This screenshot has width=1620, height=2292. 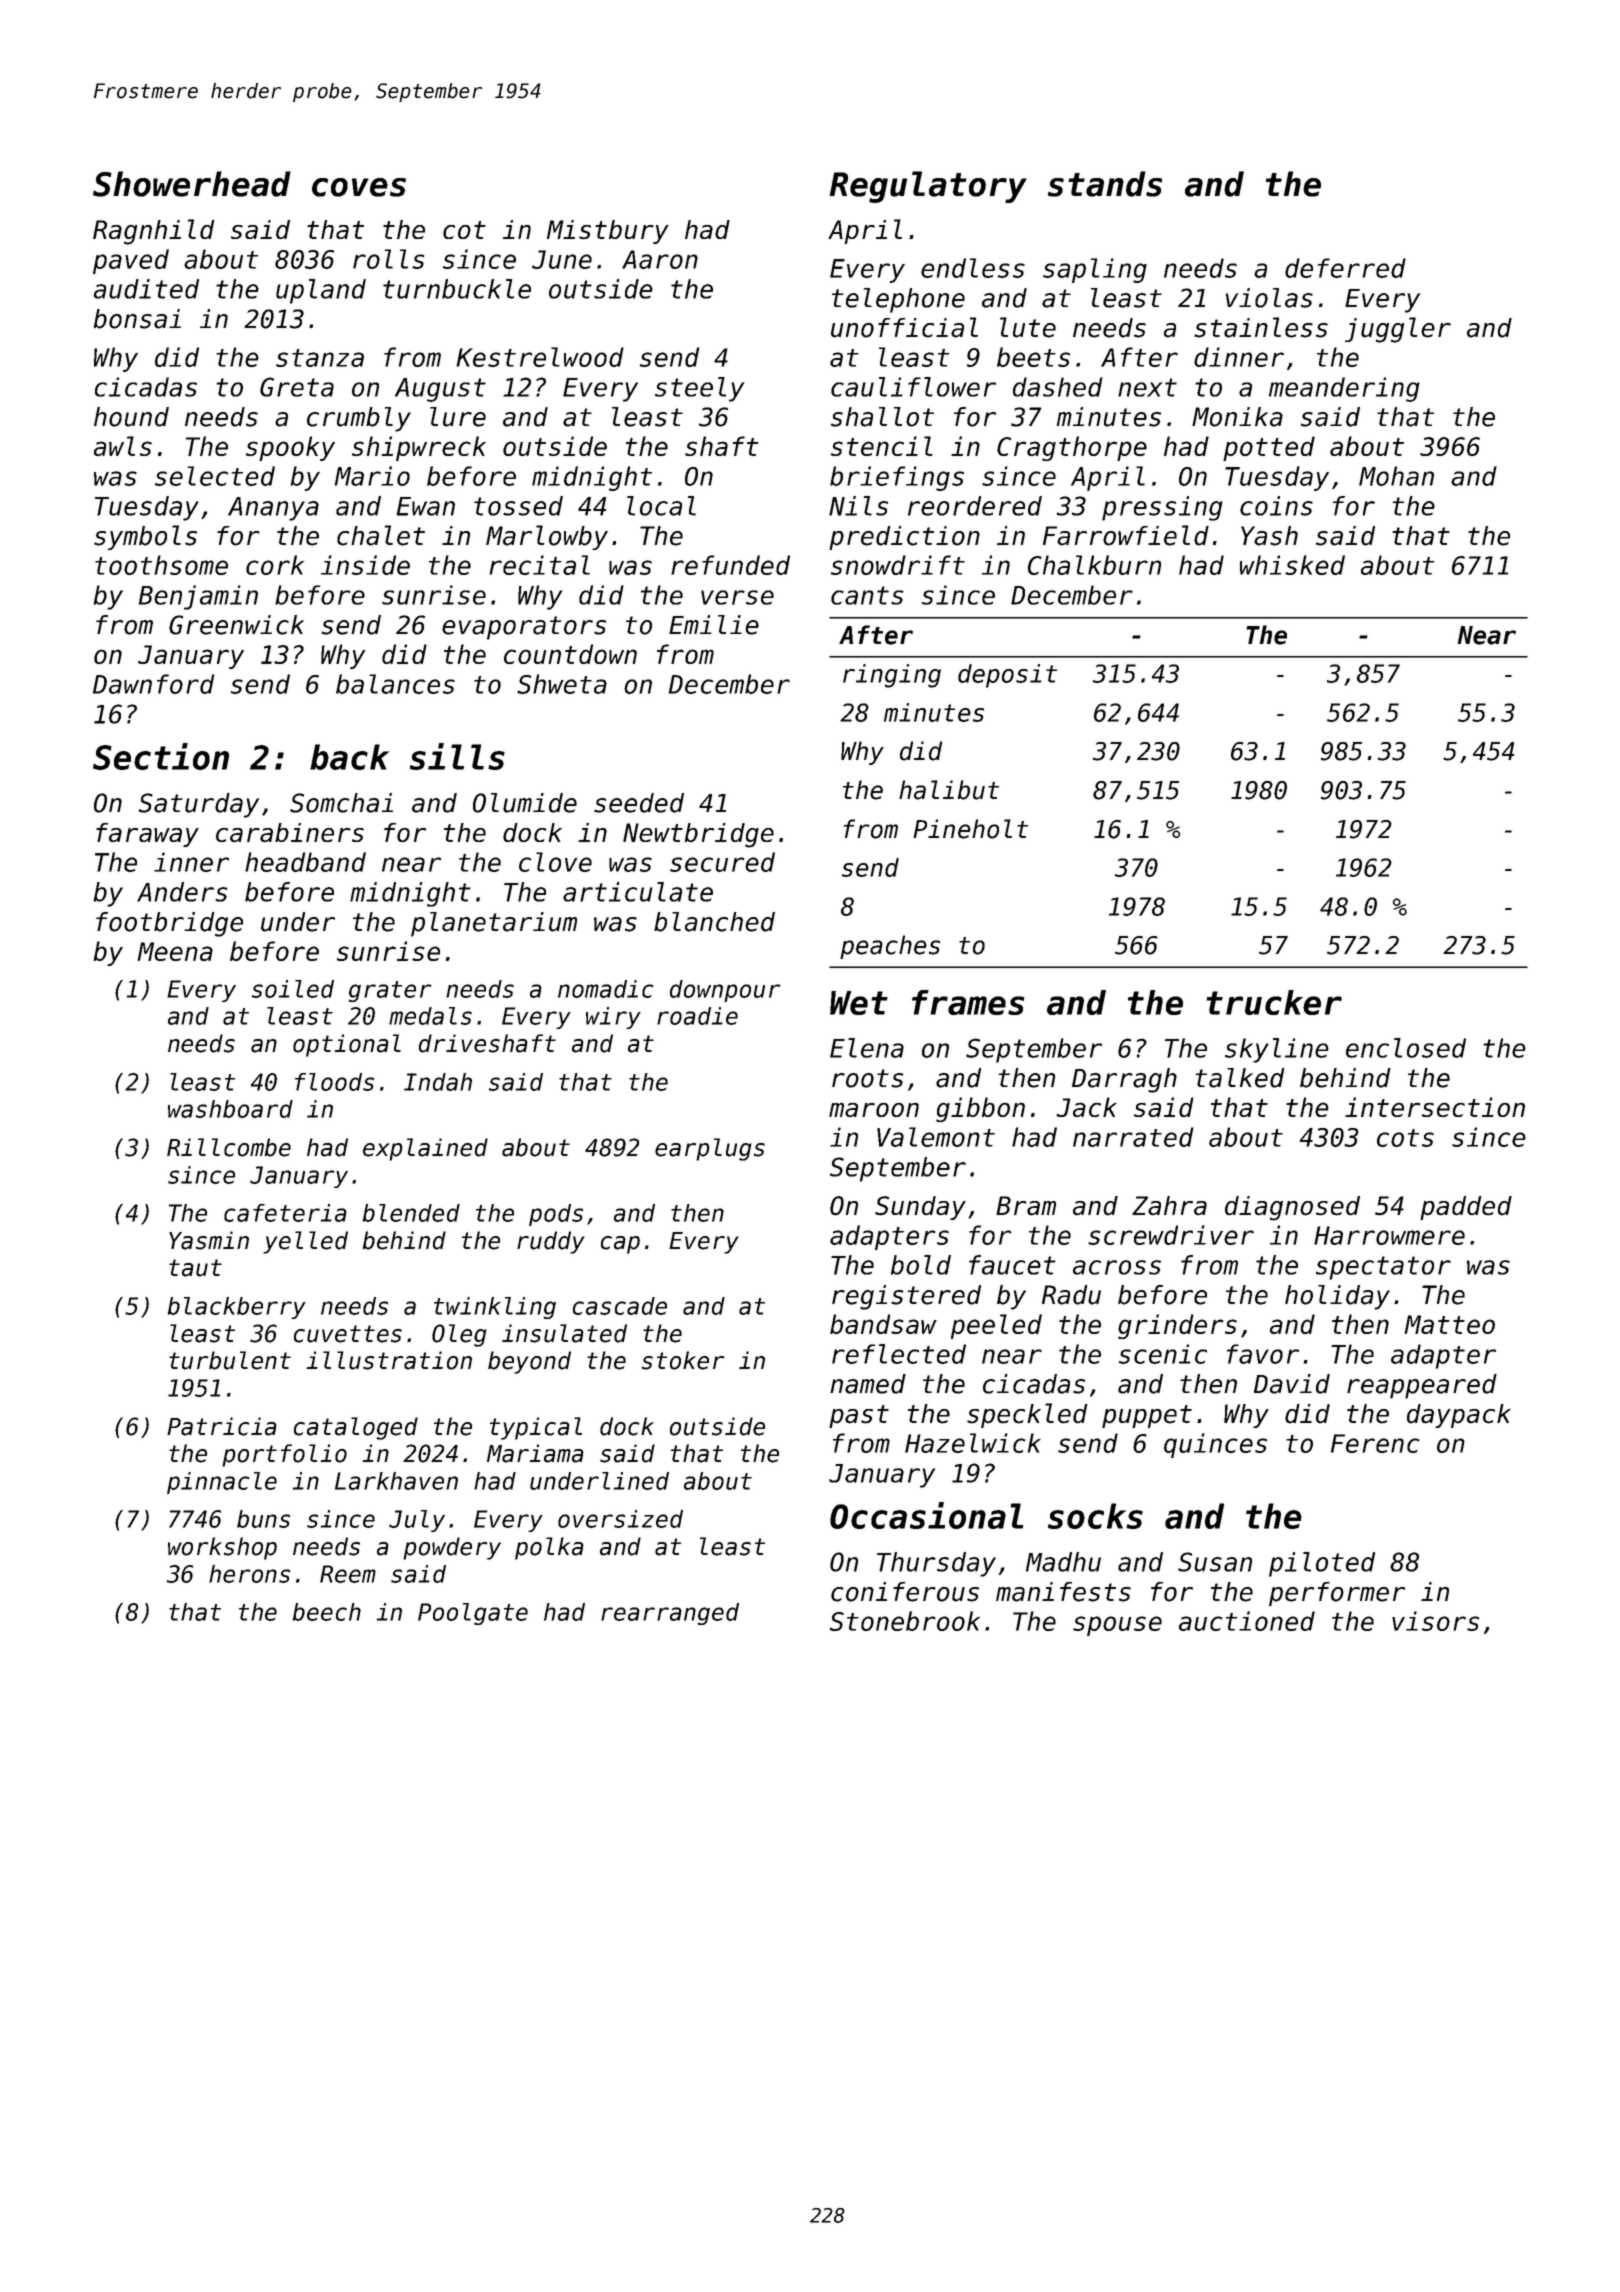 I want to click on stands, so click(x=1105, y=184).
